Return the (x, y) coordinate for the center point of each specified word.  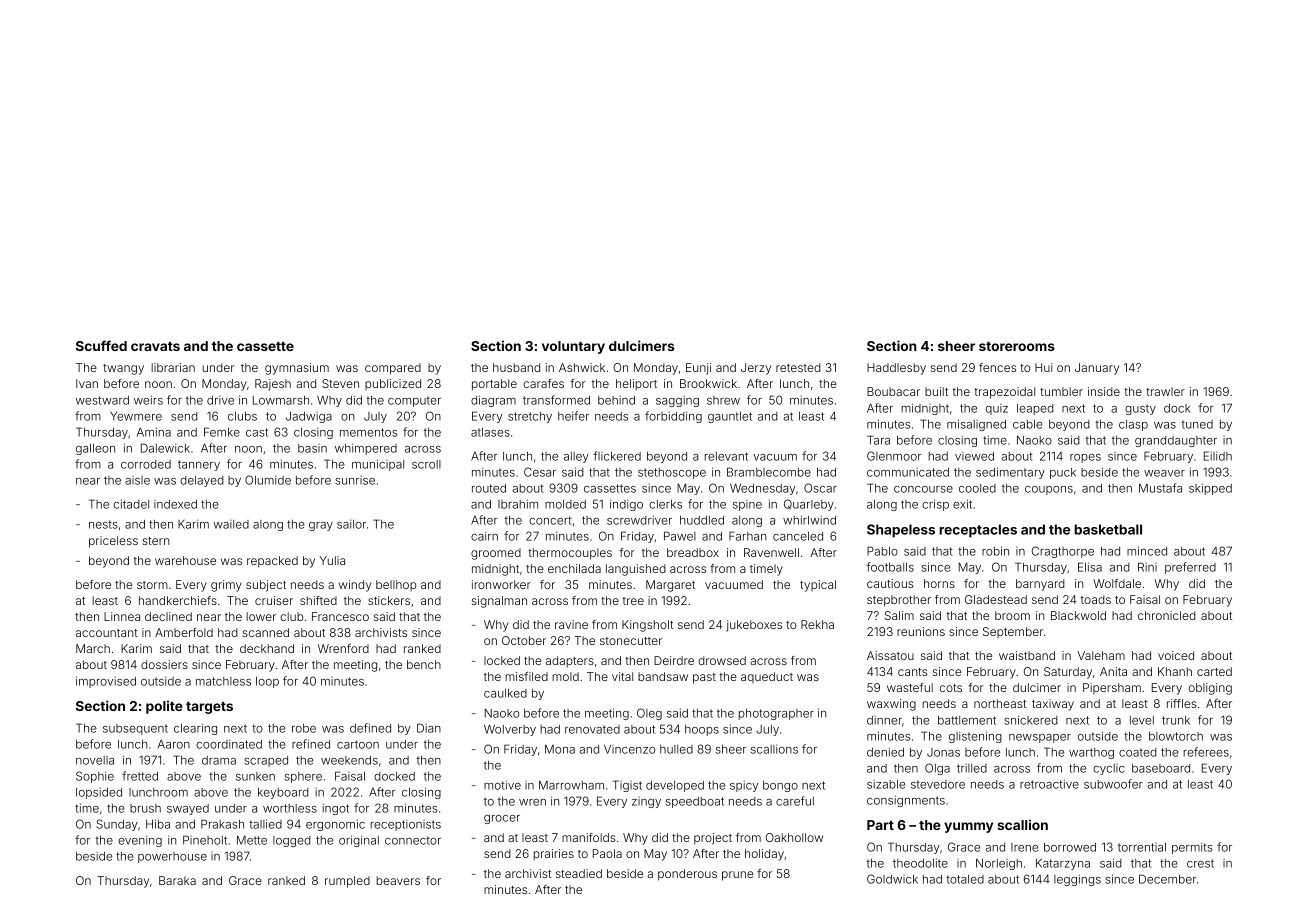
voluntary (573, 347)
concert (550, 520)
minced (1147, 551)
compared (393, 369)
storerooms (1017, 346)
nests (103, 524)
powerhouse (172, 857)
